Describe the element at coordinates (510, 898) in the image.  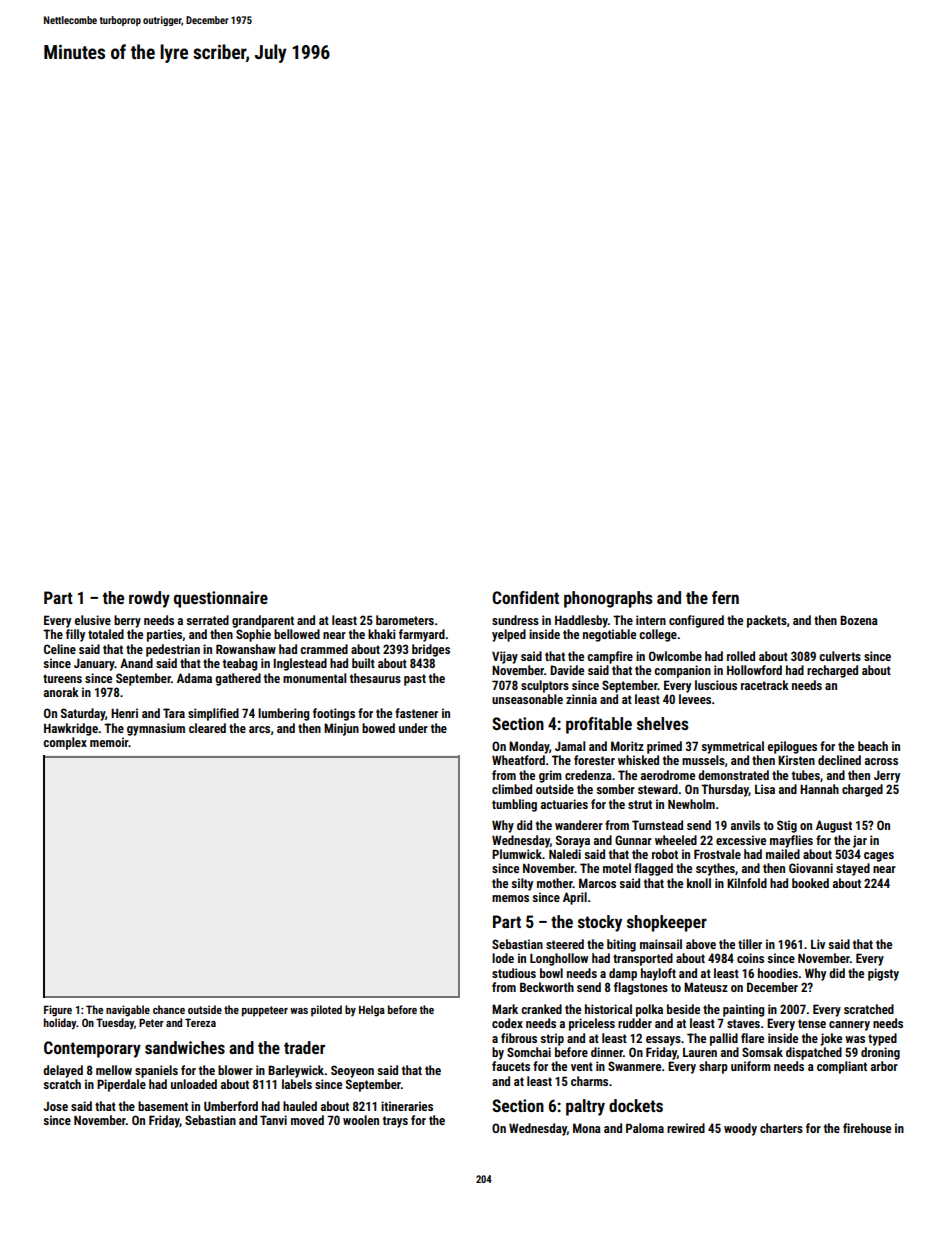
I see `memos` at that location.
